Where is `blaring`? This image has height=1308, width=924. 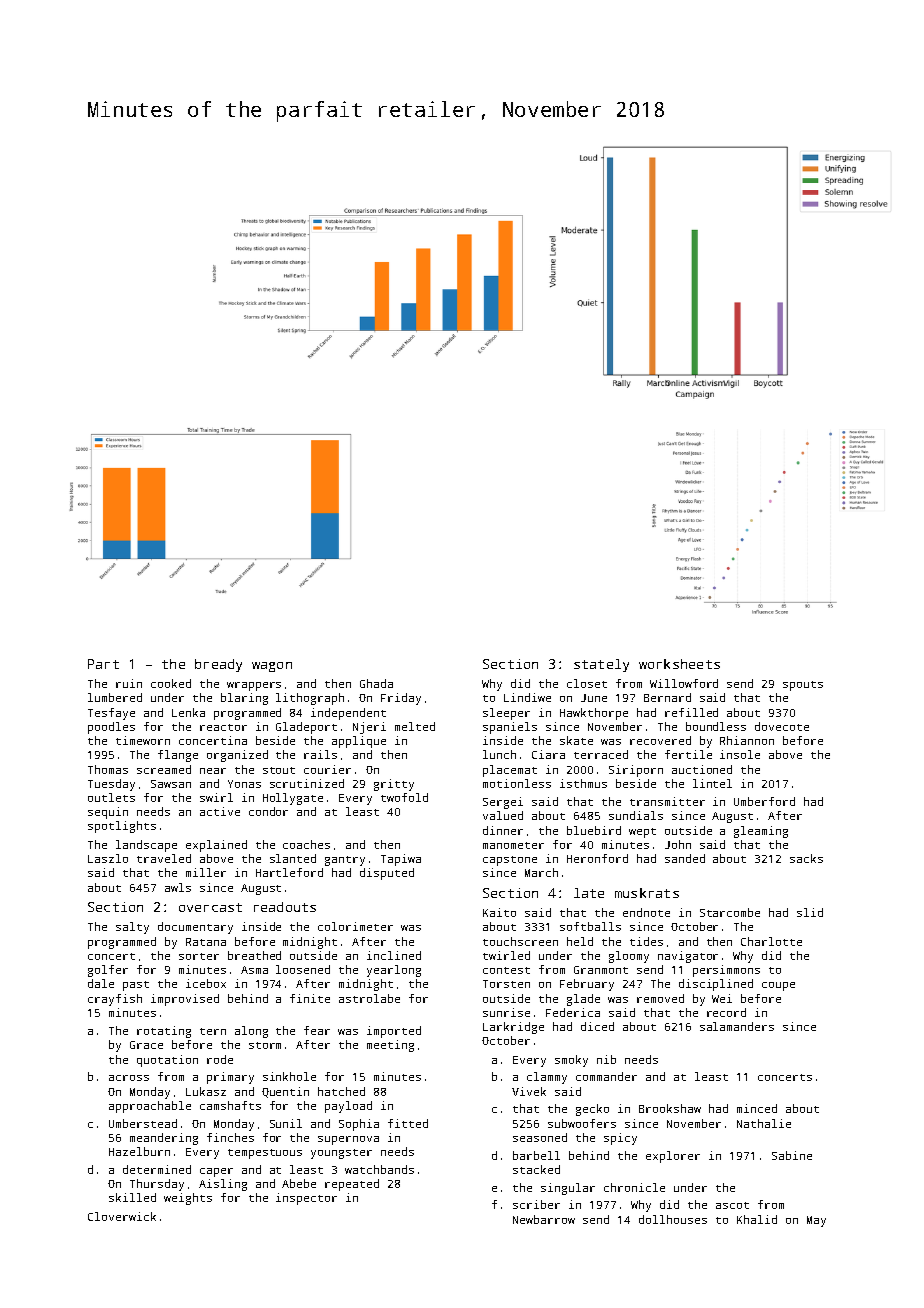 blaring is located at coordinates (244, 699).
